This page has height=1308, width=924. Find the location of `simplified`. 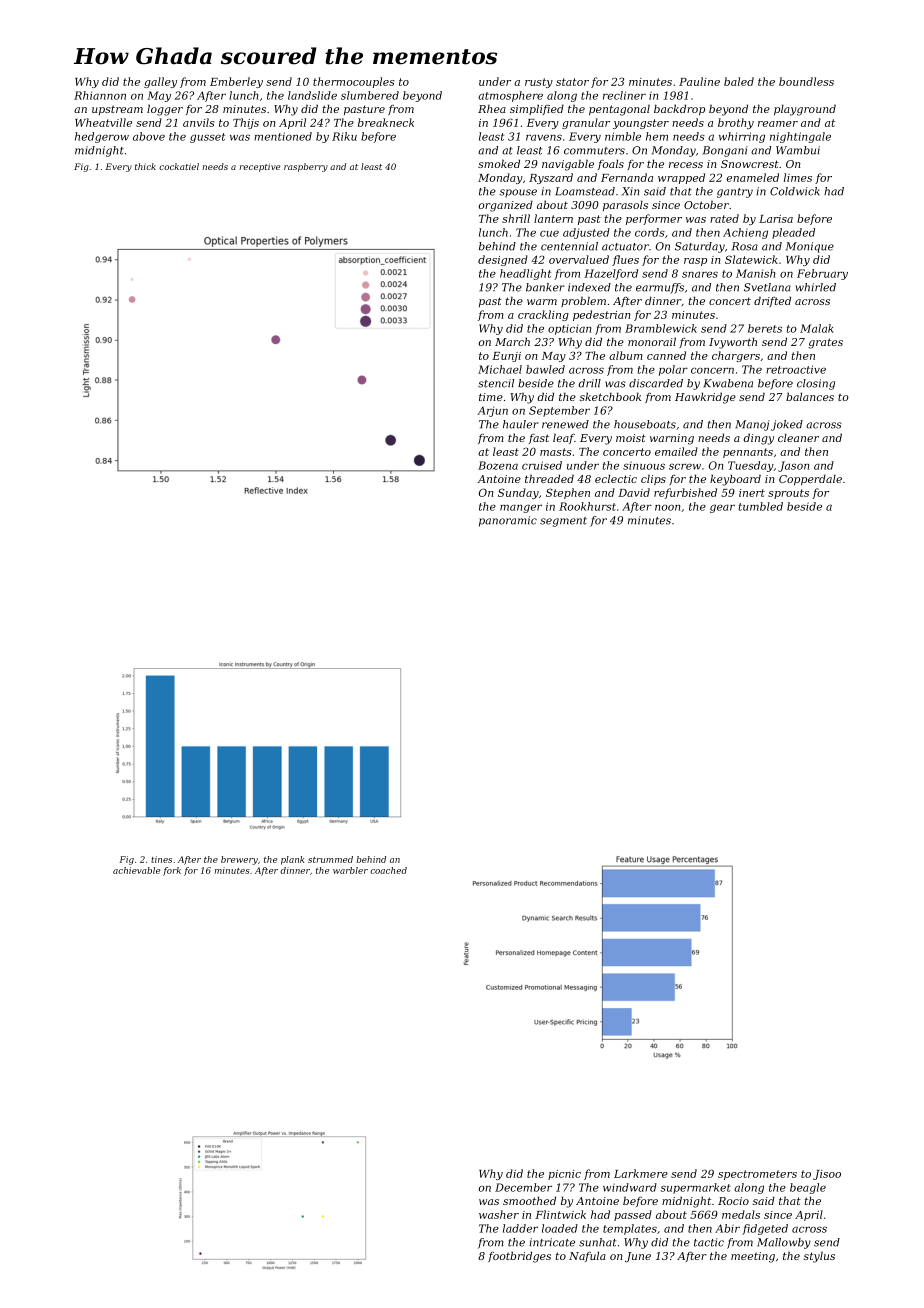

simplified is located at coordinates (537, 109).
